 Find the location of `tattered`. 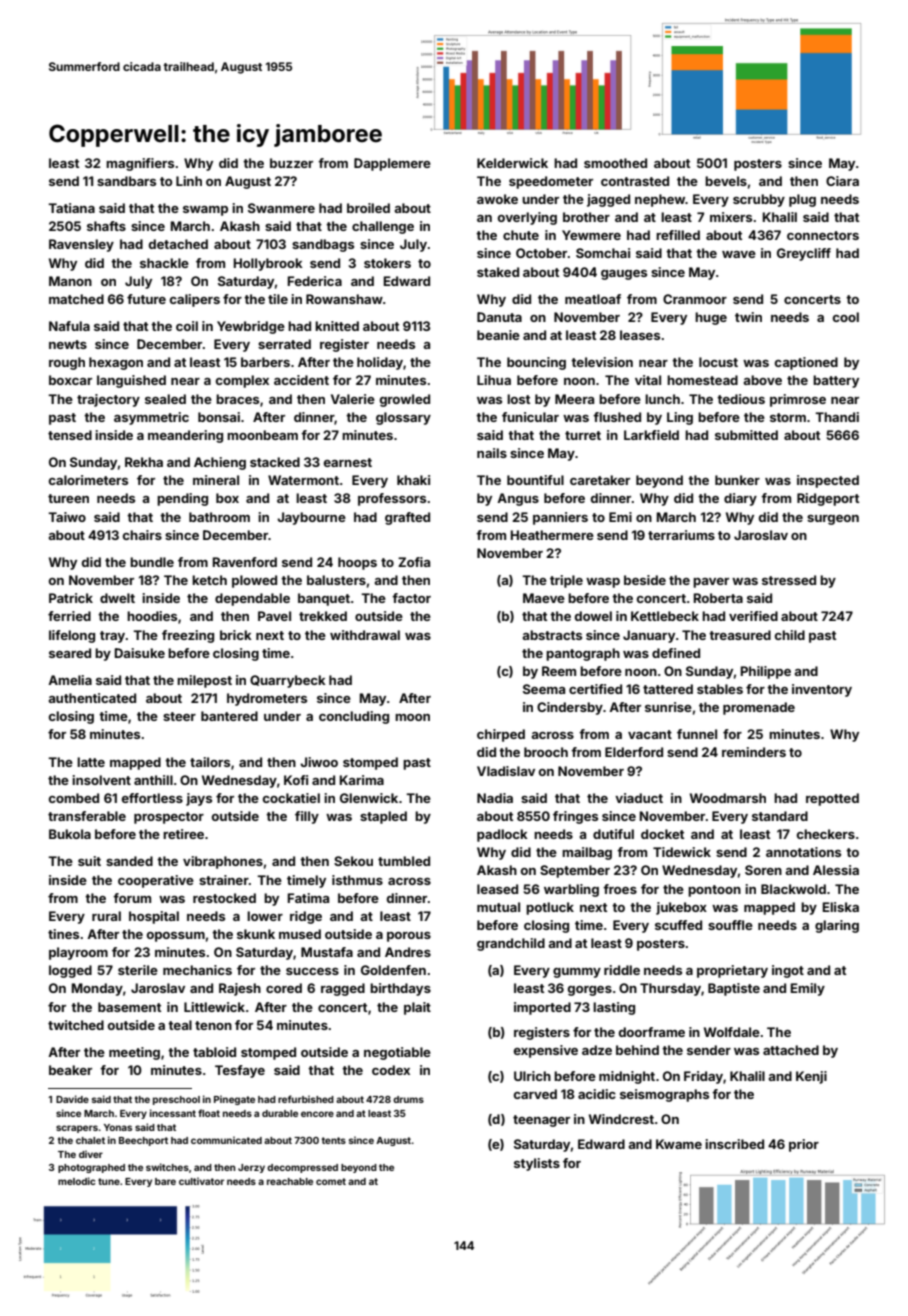

tattered is located at coordinates (668, 689).
